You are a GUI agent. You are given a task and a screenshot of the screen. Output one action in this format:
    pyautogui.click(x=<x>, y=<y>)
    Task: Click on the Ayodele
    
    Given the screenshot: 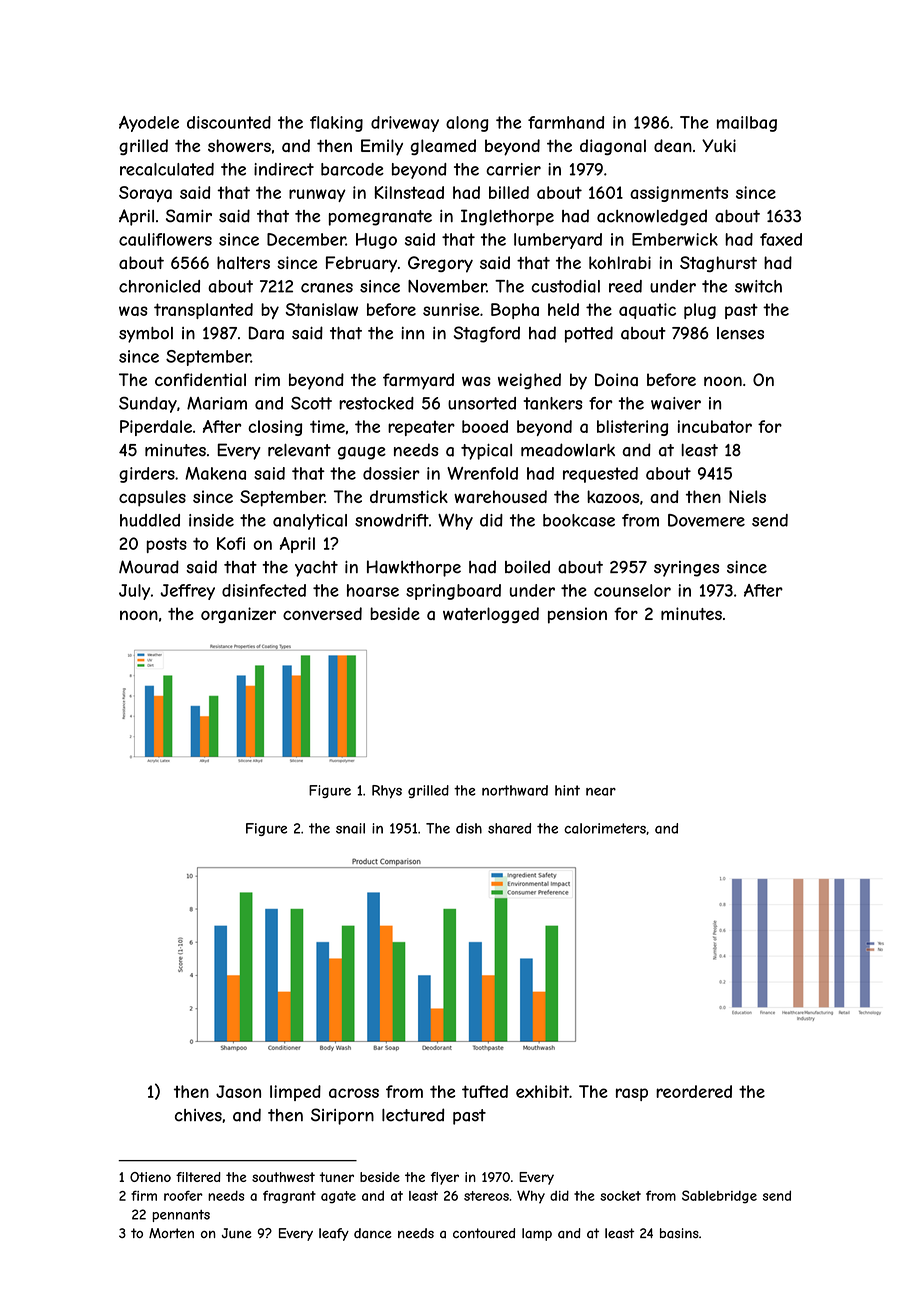 What is the action you would take?
    pyautogui.click(x=149, y=124)
